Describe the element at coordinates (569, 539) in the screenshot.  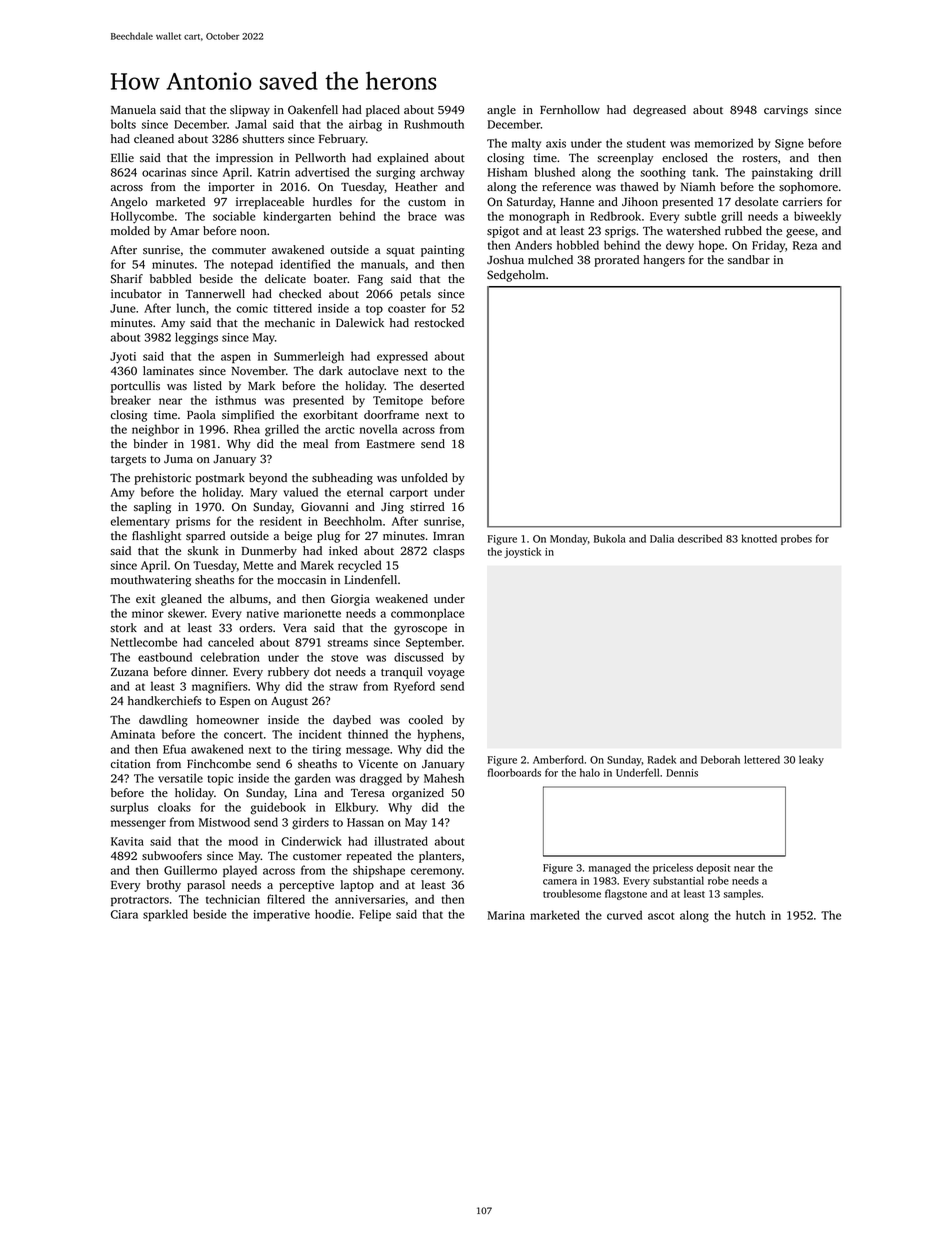
I see `Monday` at that location.
